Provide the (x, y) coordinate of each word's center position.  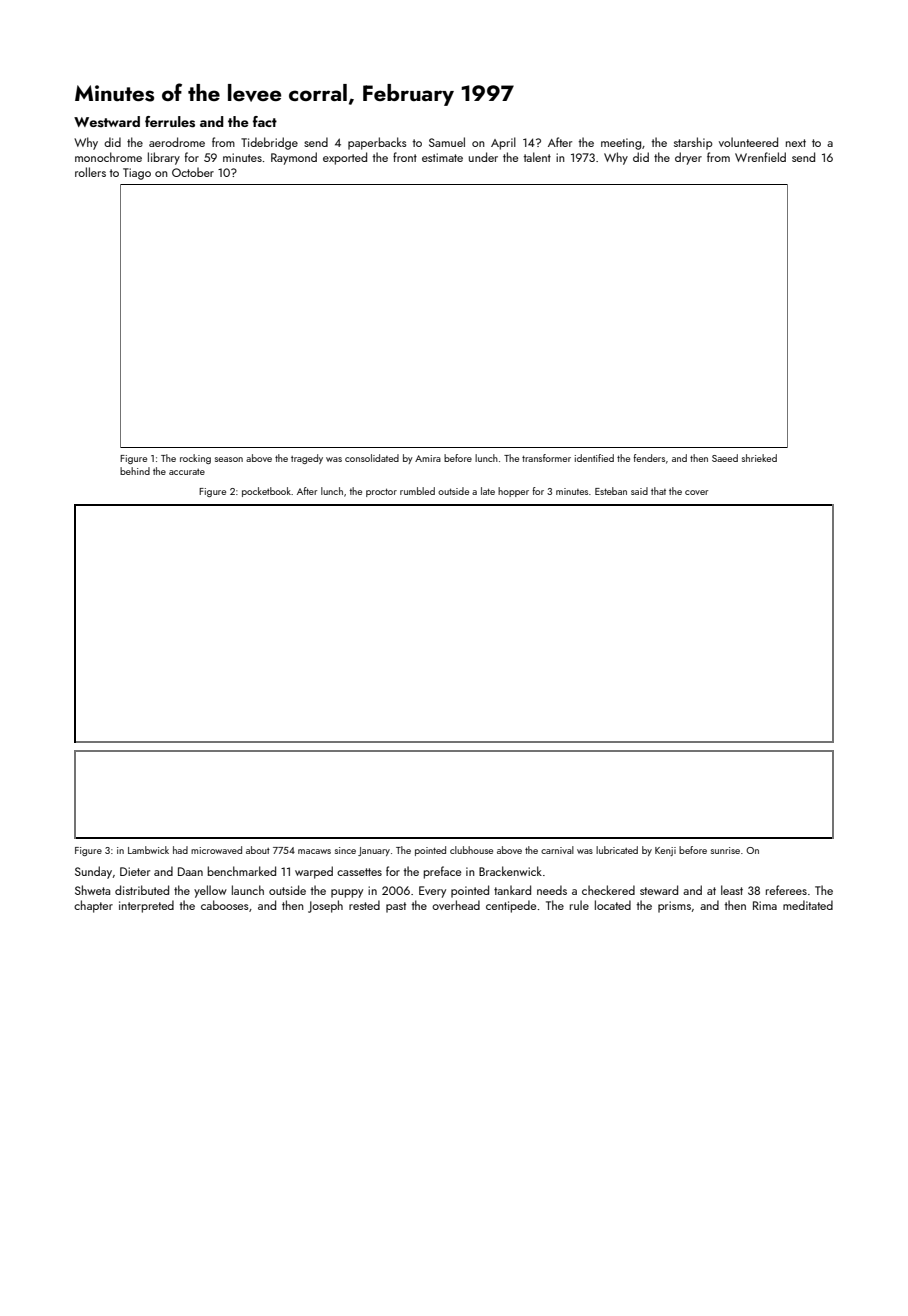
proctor (381, 492)
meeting (621, 144)
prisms (674, 907)
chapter (93, 906)
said (639, 491)
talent (537, 157)
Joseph (325, 906)
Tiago (137, 174)
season (229, 459)
